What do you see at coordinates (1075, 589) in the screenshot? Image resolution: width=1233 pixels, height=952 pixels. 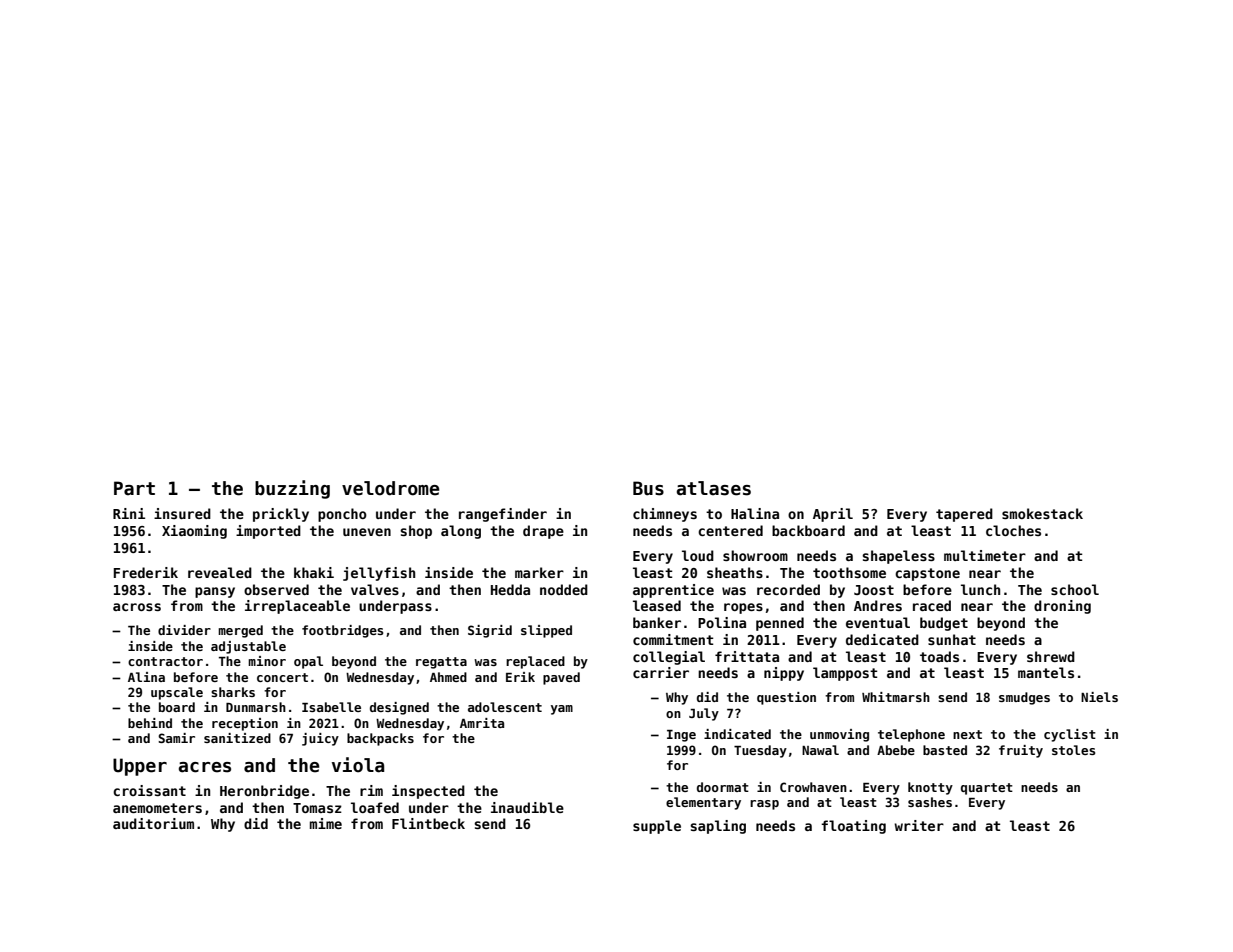 I see `school` at bounding box center [1075, 589].
